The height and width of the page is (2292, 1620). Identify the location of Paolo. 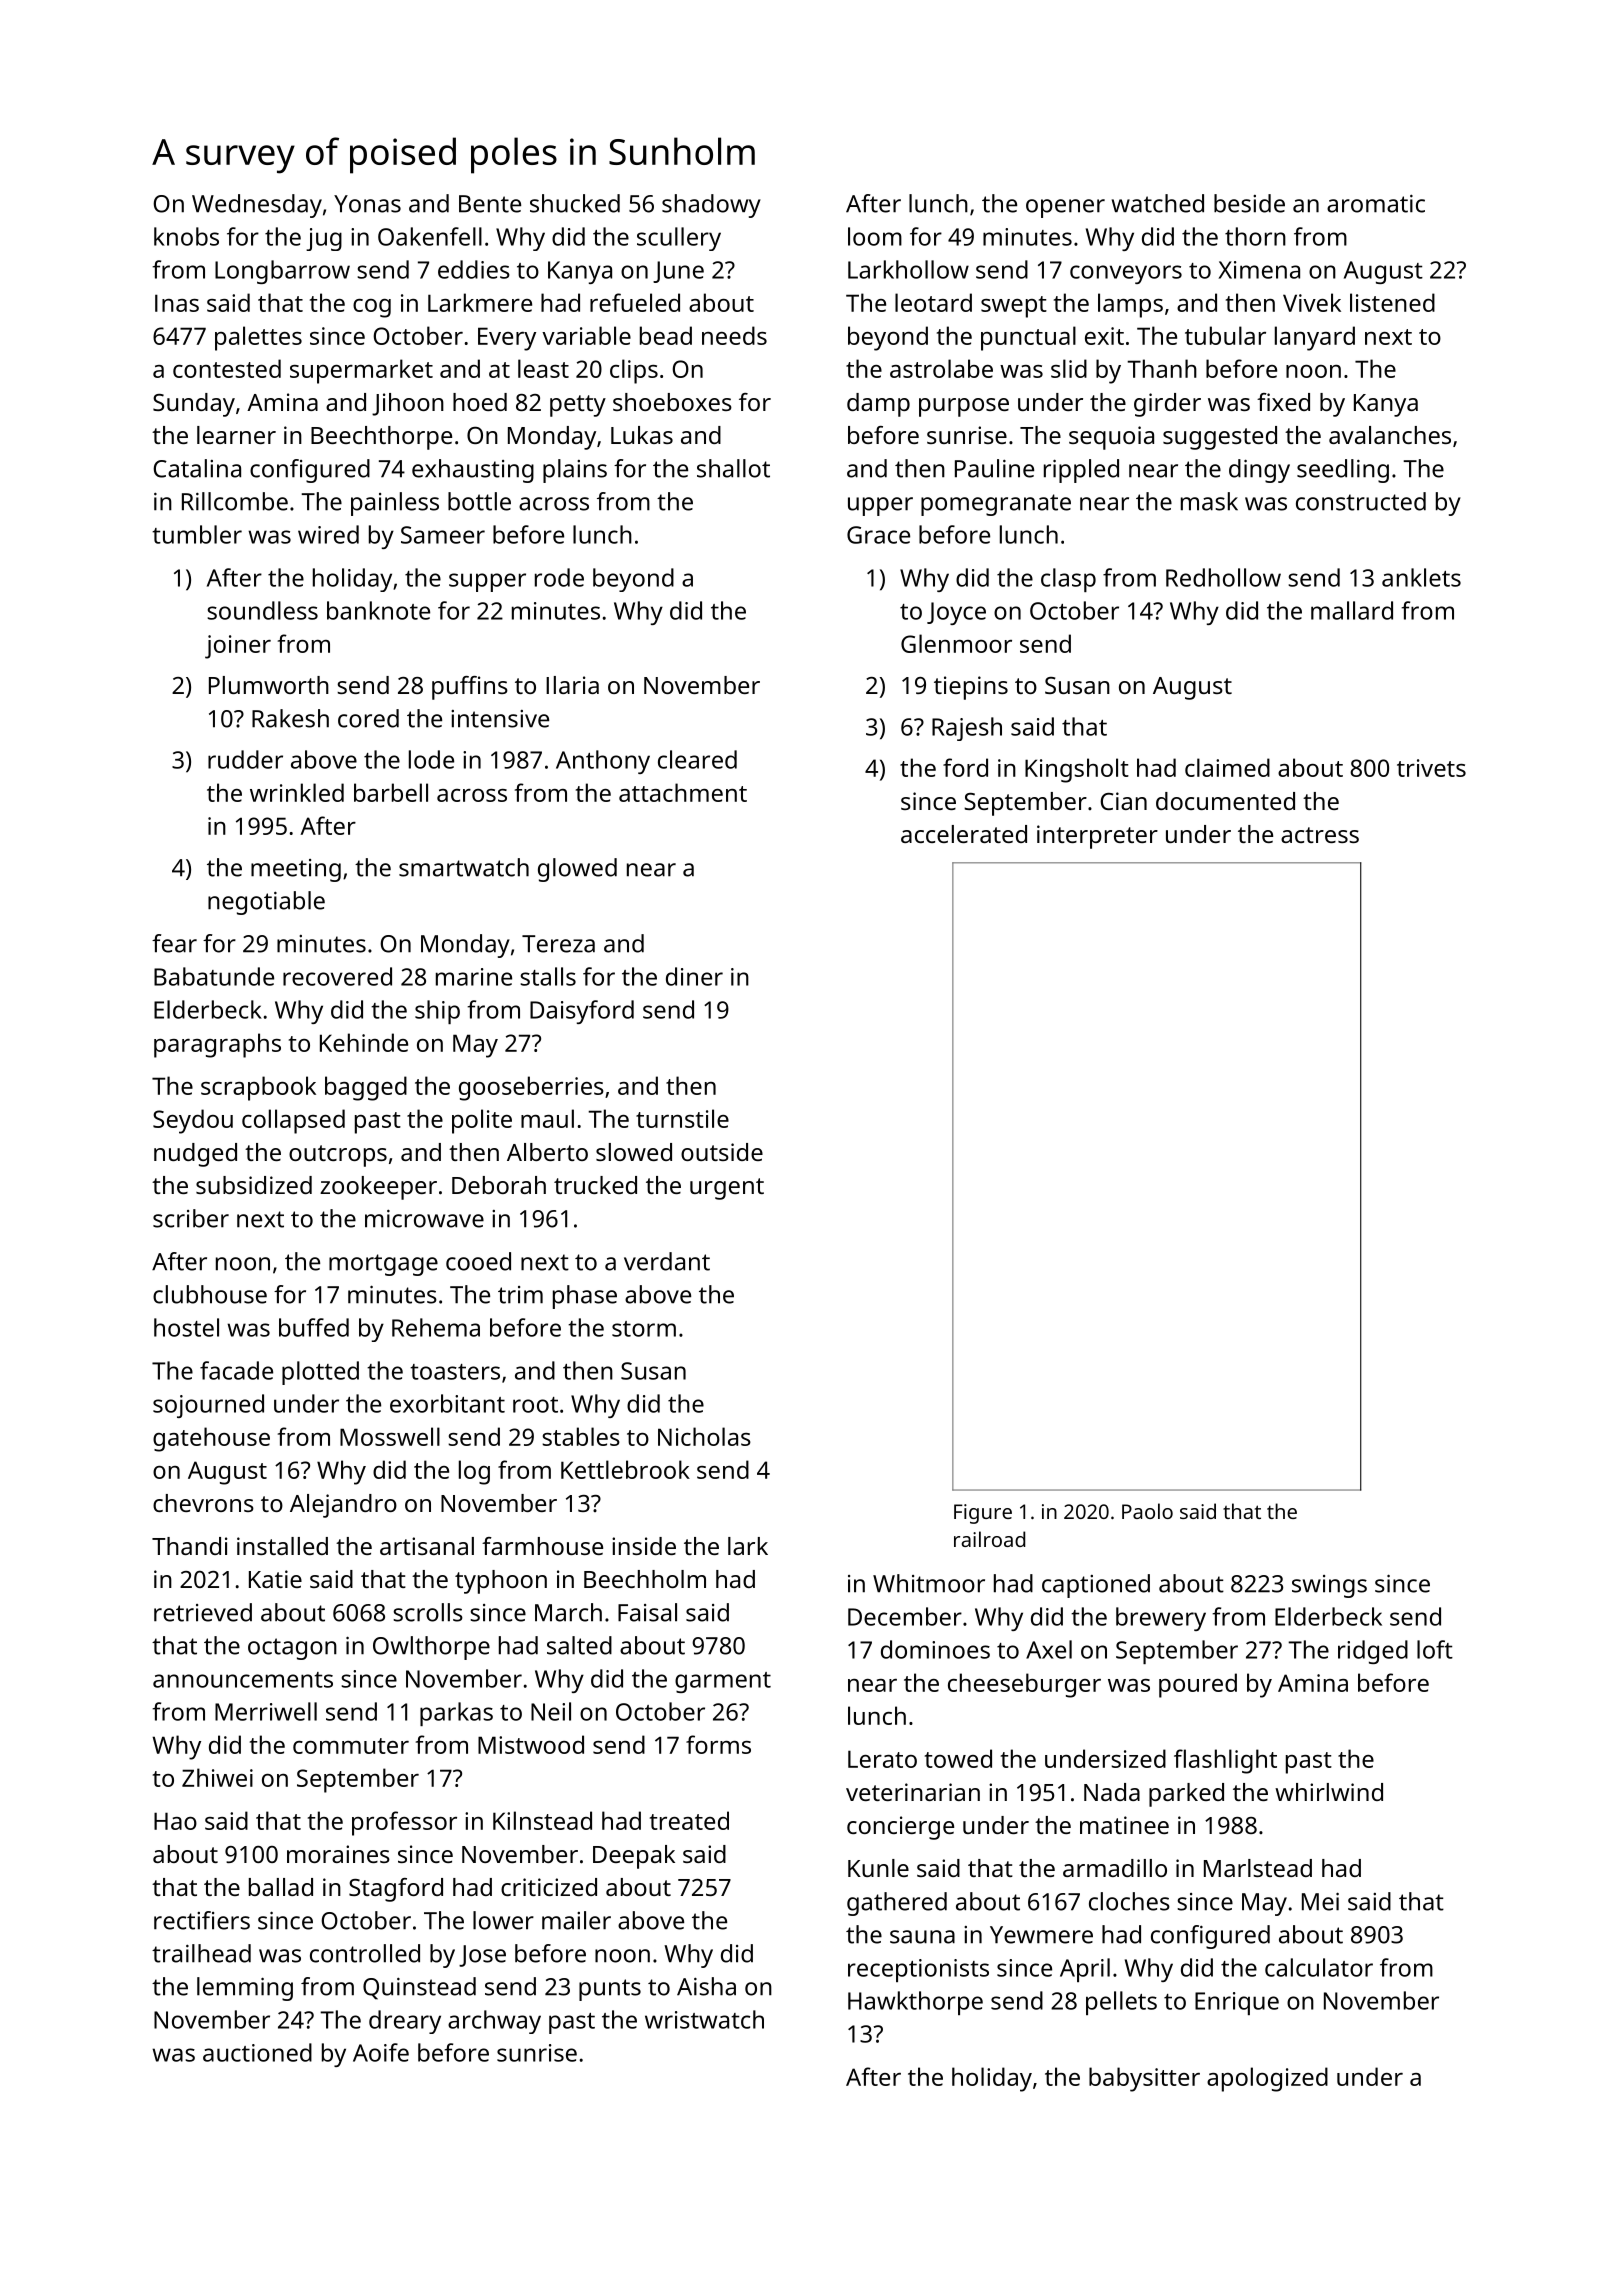
(1147, 1511).
